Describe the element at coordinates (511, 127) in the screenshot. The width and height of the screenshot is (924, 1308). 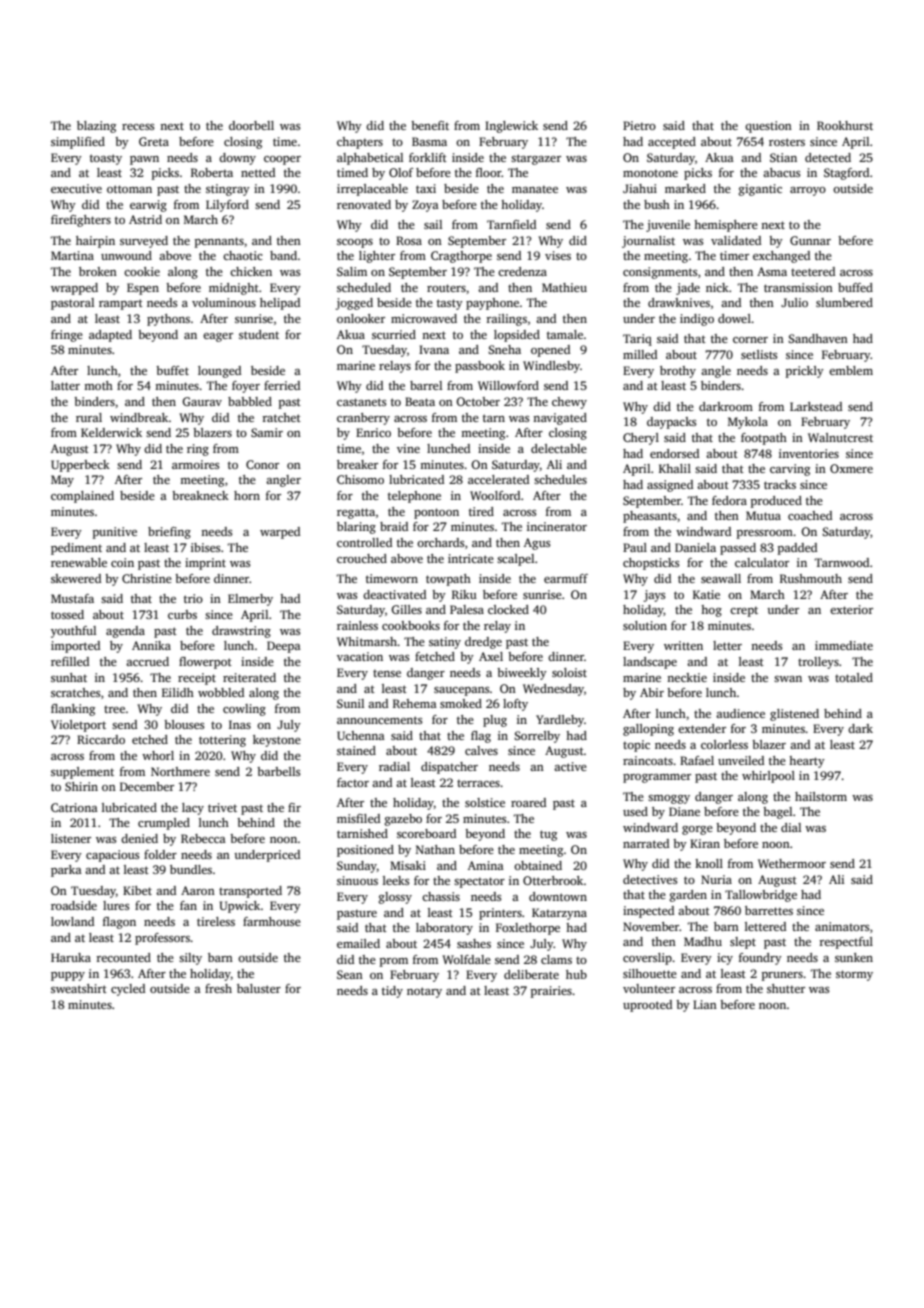
I see `Inglewick` at that location.
